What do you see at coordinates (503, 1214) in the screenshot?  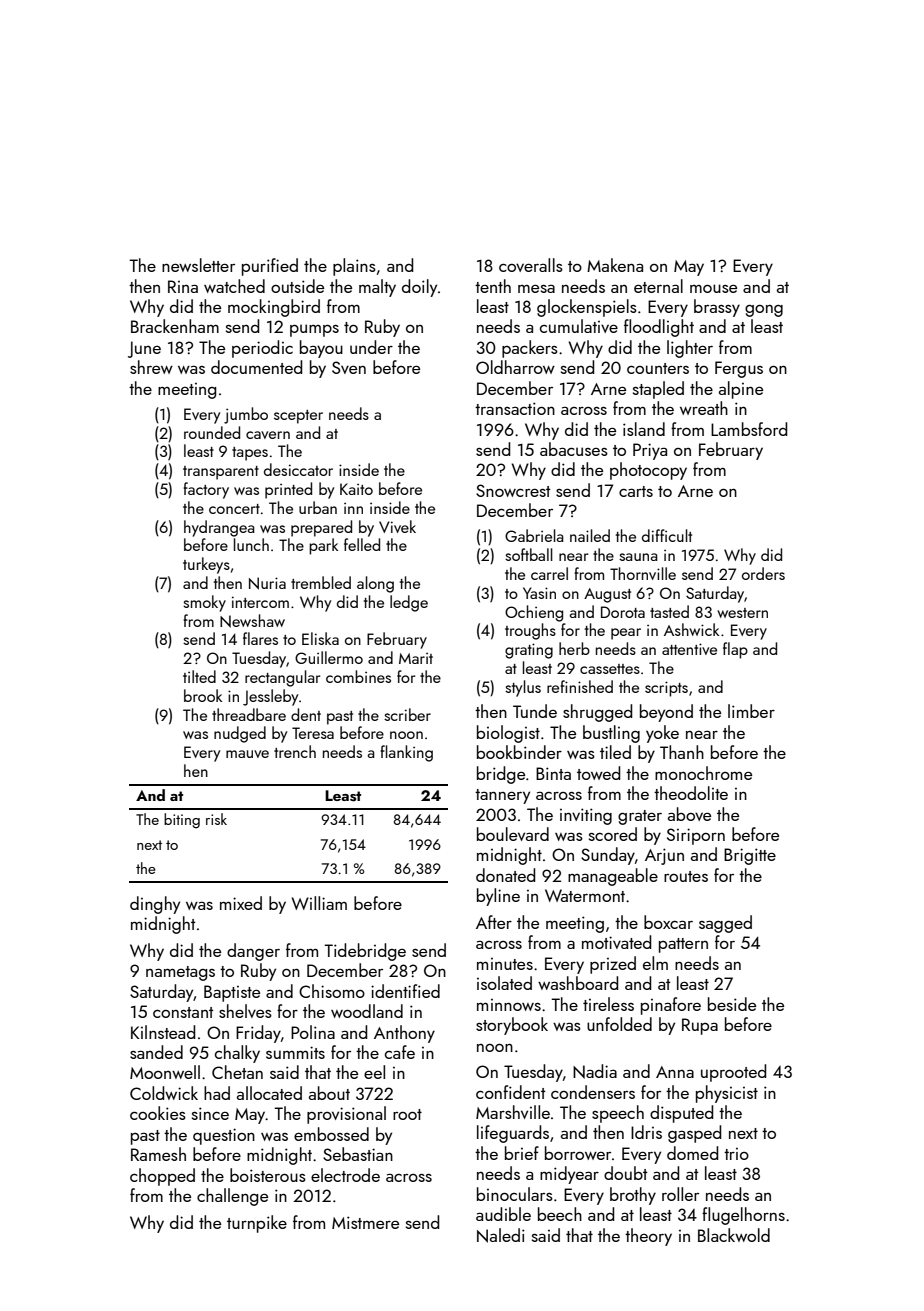 I see `audible` at bounding box center [503, 1214].
